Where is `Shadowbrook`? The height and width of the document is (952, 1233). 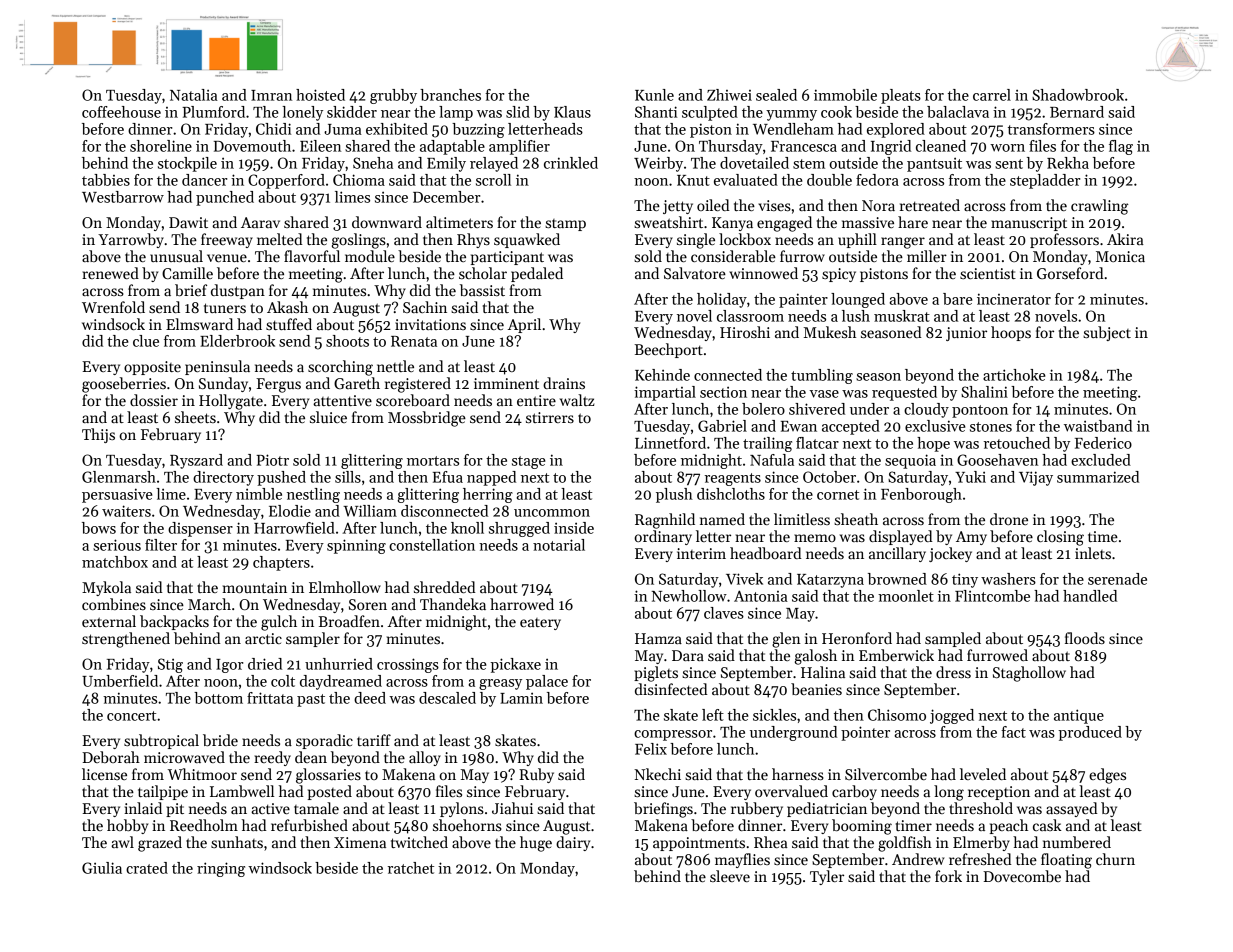
Shadowbrook is located at coordinates (1078, 95).
